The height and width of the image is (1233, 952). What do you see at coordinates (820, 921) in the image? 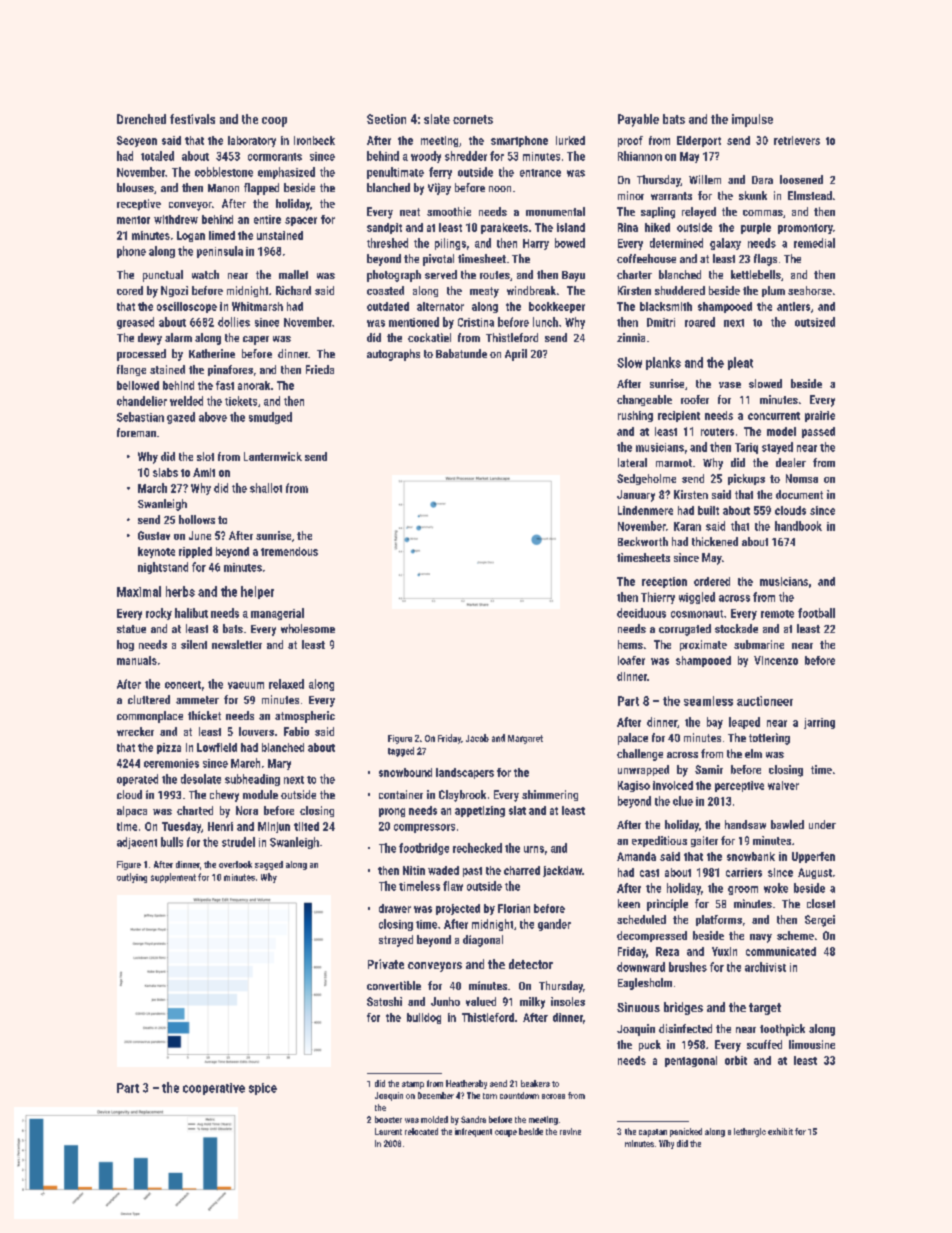
I see `Sergei` at bounding box center [820, 921].
